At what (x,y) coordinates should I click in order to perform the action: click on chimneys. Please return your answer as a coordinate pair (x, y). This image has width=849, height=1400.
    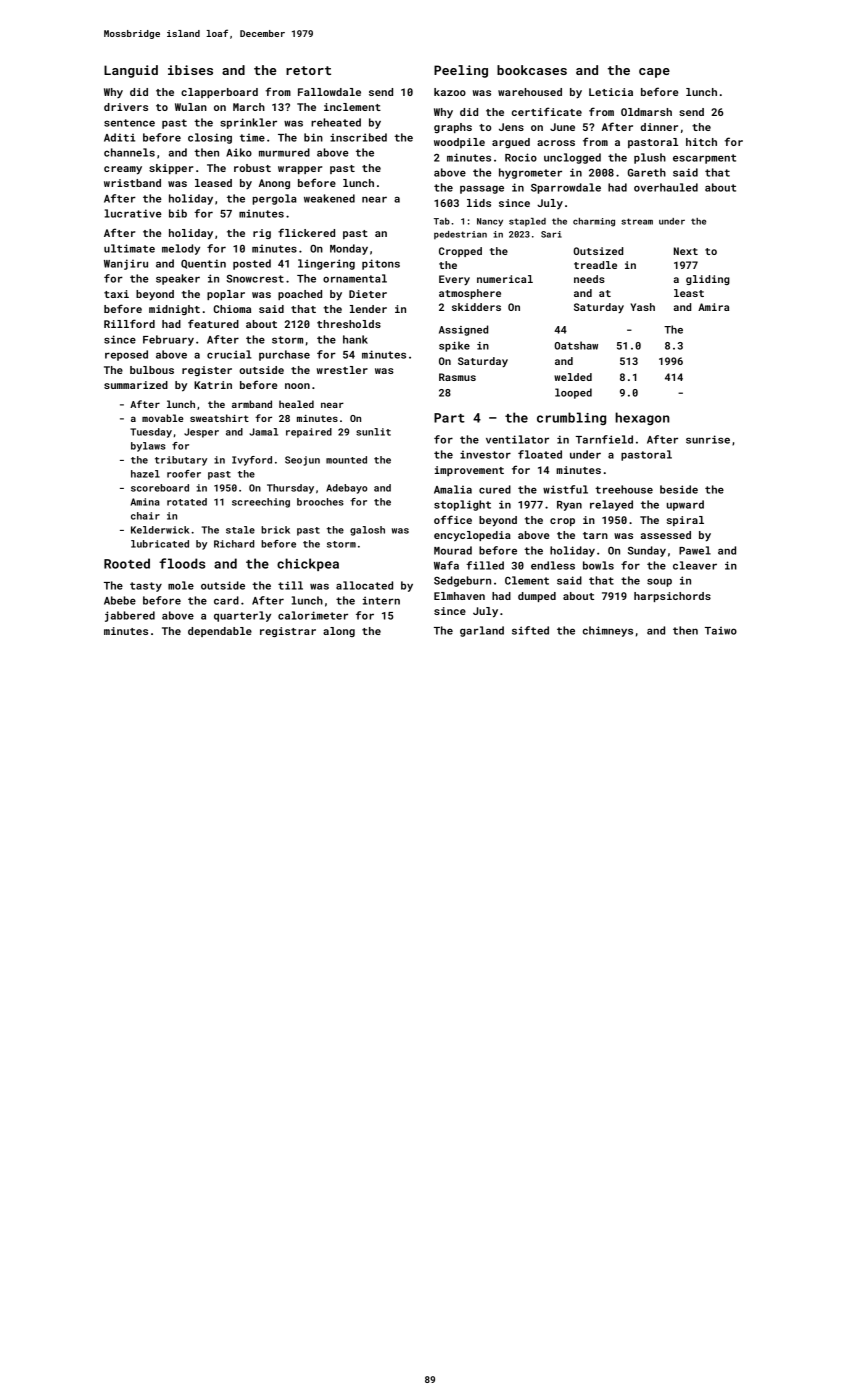
    Looking at the image, I should click on (608, 631).
